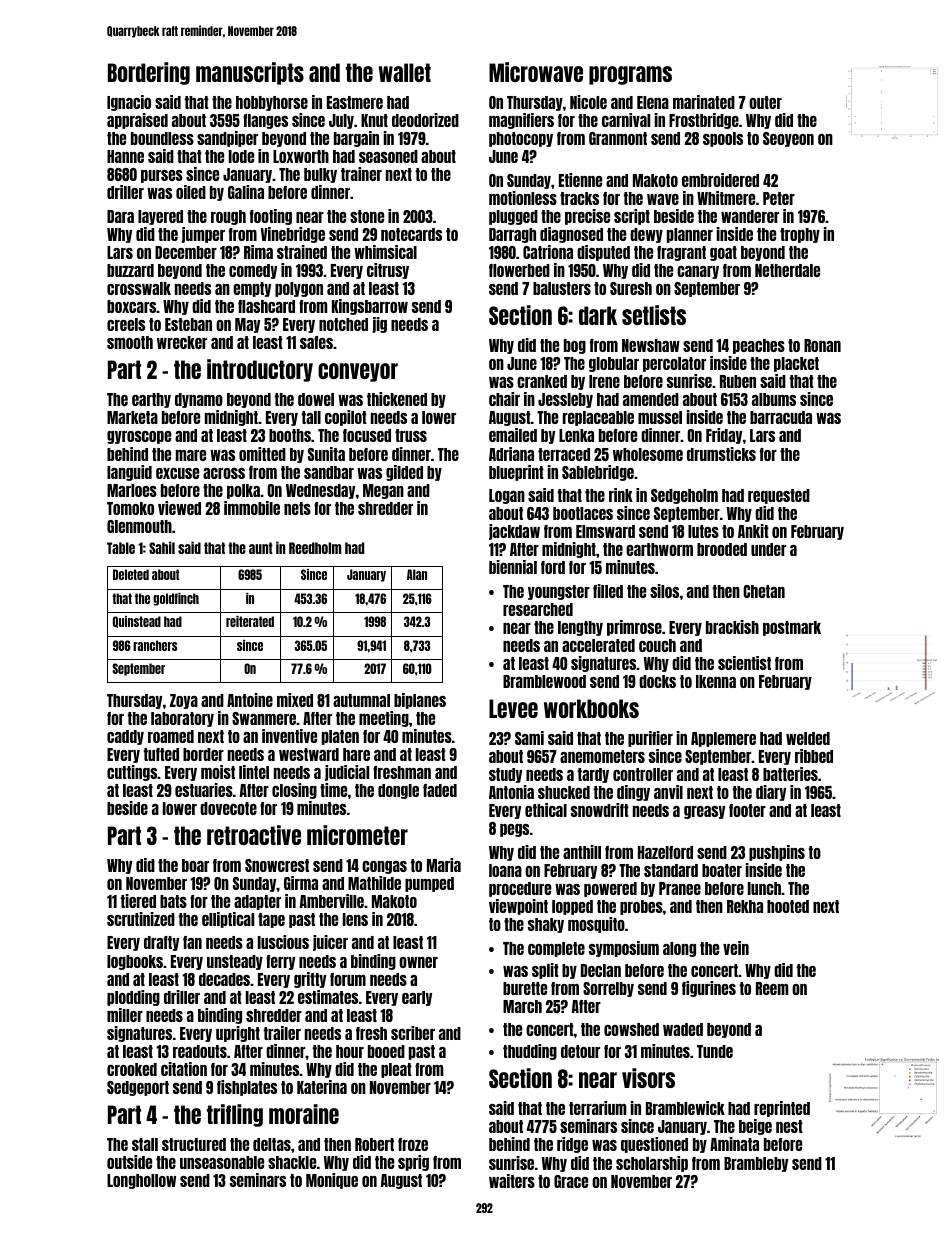 Image resolution: width=952 pixels, height=1233 pixels. What do you see at coordinates (659, 549) in the page?
I see `earthworm` at bounding box center [659, 549].
